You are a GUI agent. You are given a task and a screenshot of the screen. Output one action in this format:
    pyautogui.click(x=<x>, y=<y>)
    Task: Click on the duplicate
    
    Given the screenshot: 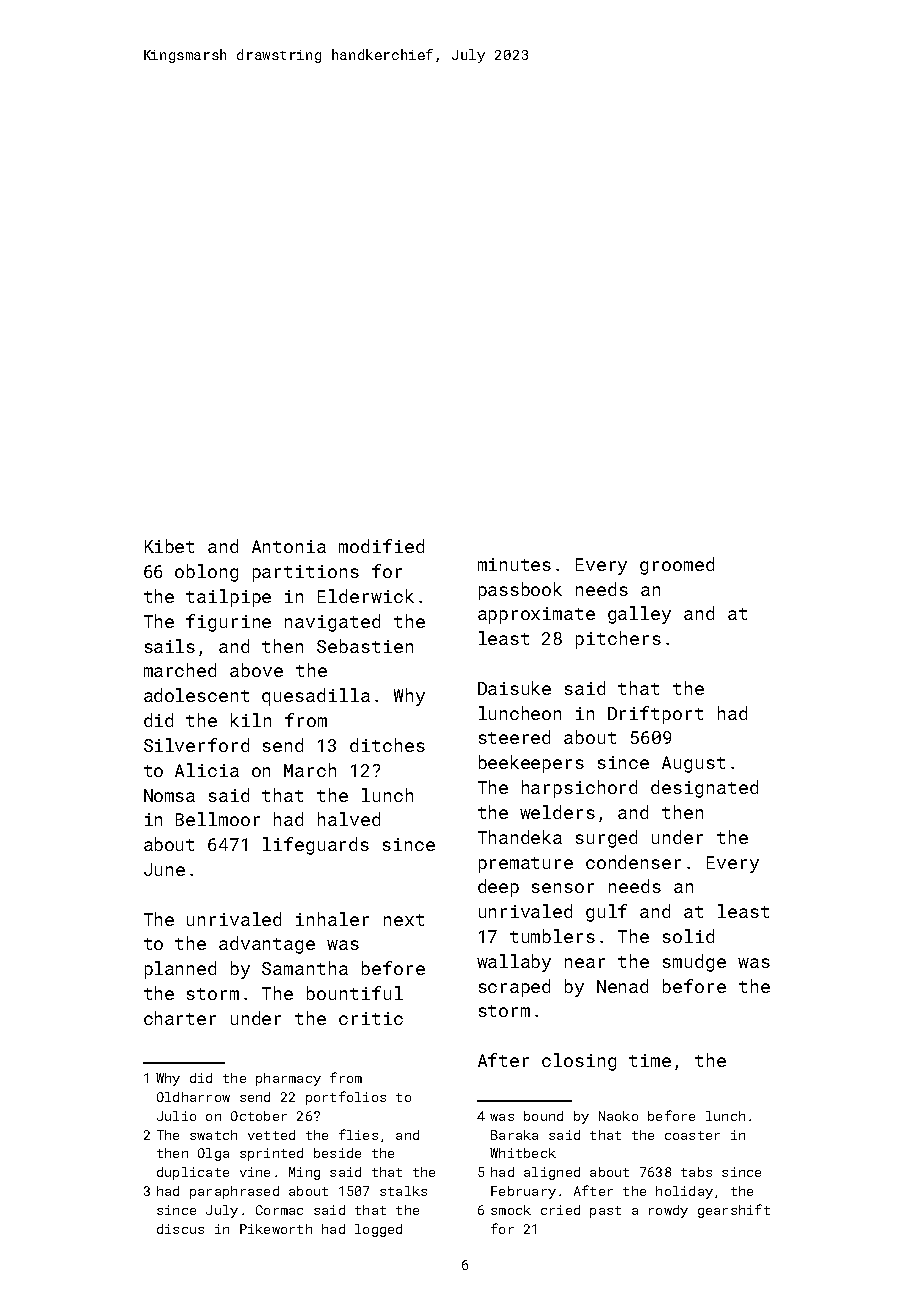 What is the action you would take?
    pyautogui.click(x=193, y=1173)
